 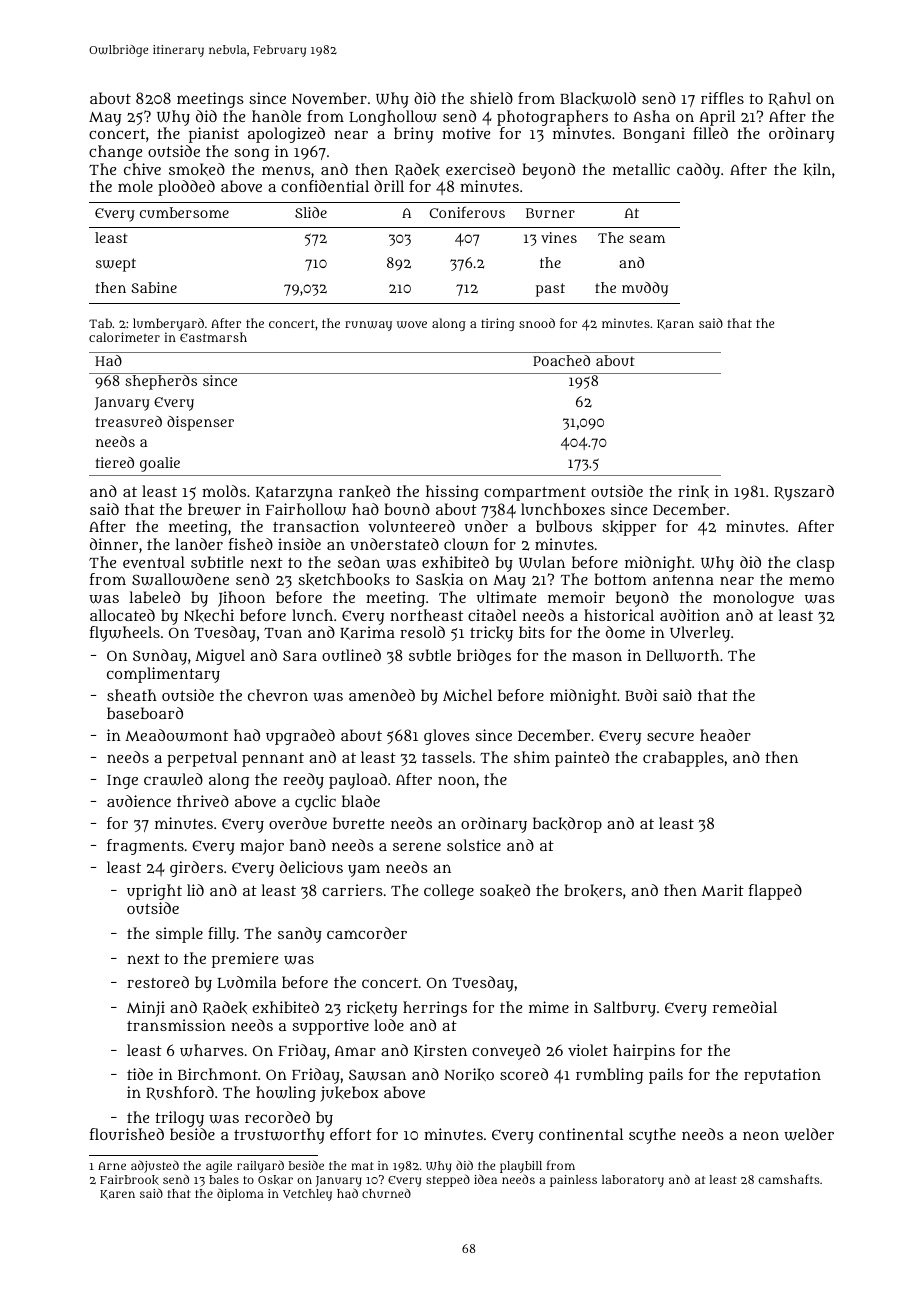 I want to click on Katarzyna, so click(x=294, y=494).
